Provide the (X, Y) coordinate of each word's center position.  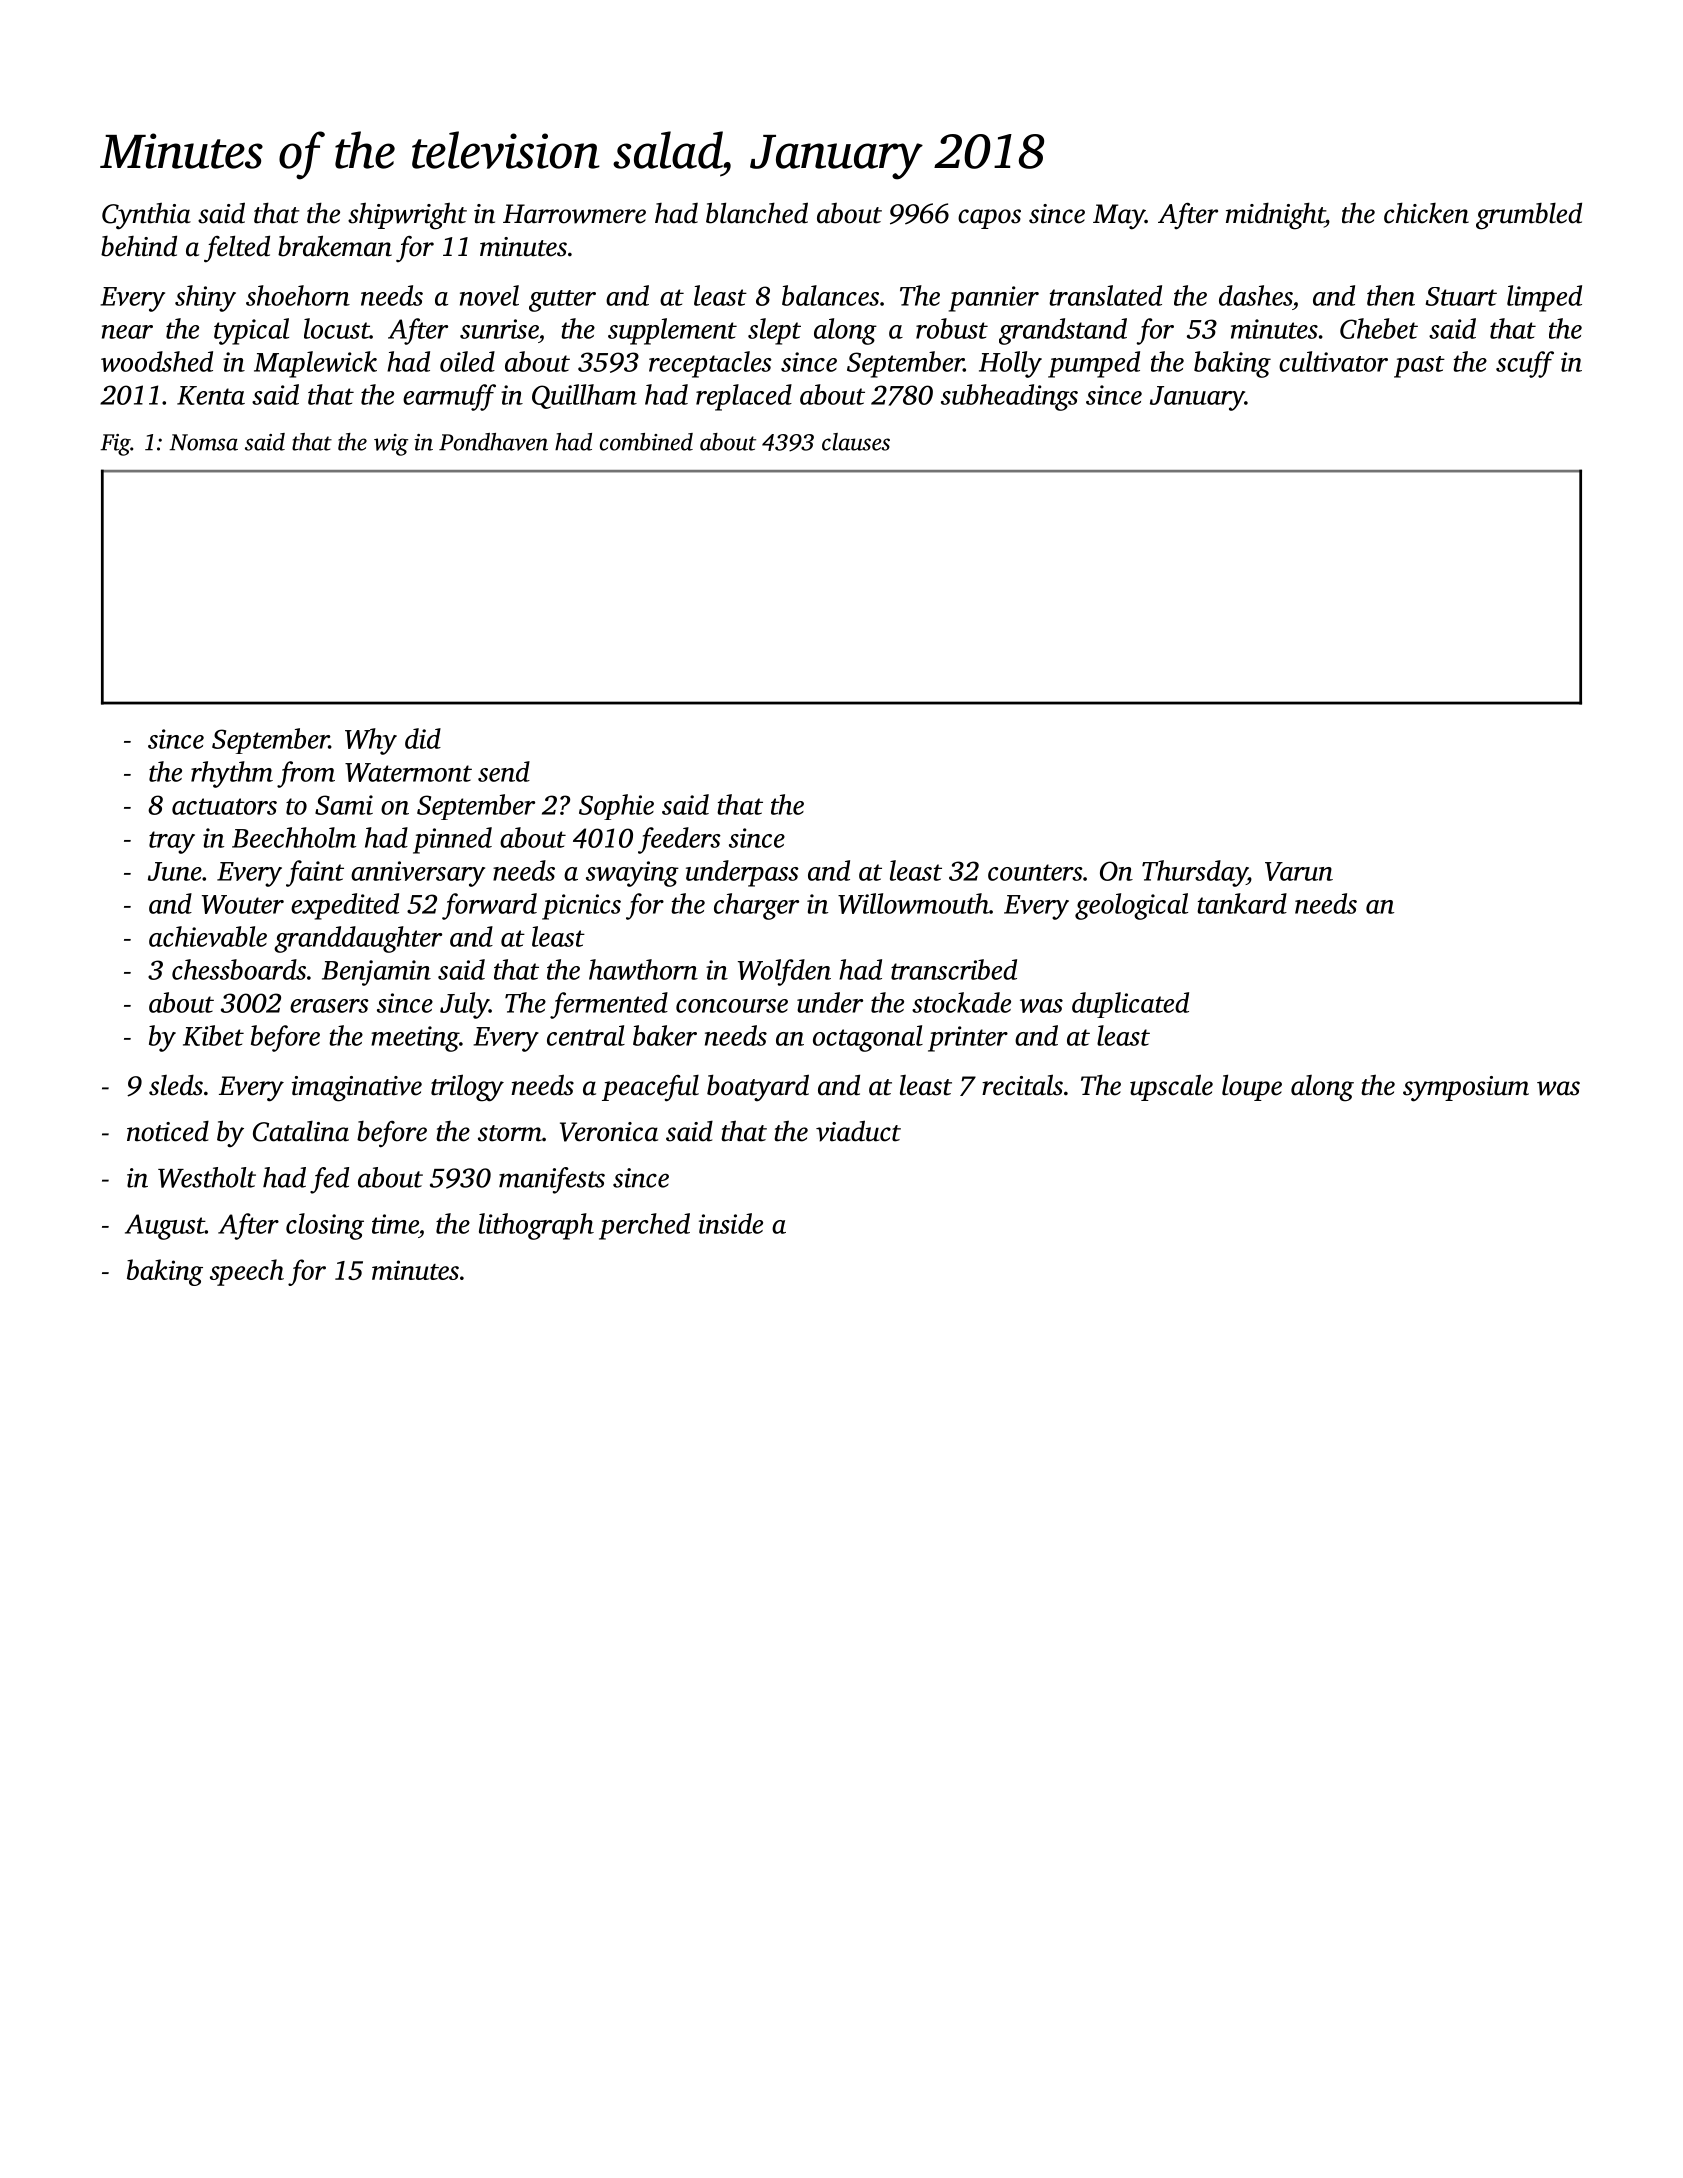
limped (1544, 298)
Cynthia (146, 216)
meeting (415, 1039)
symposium (1466, 1089)
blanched (757, 213)
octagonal (868, 1038)
